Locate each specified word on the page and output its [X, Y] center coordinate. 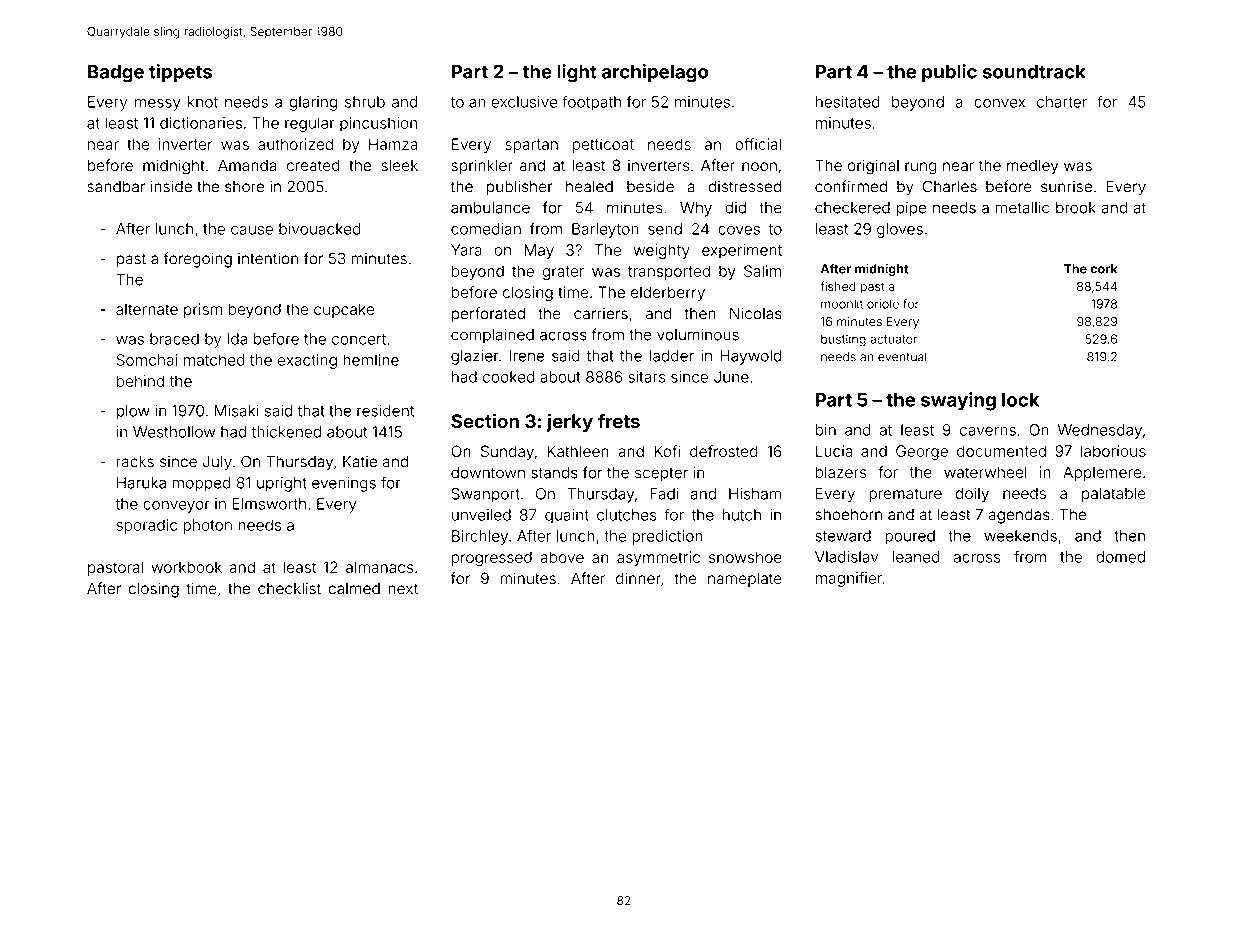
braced [174, 339]
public [949, 73]
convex [999, 103]
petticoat [603, 145]
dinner [638, 578]
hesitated [848, 102]
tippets [180, 73]
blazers [841, 472]
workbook [186, 567]
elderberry [668, 293]
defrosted [724, 451]
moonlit [842, 304]
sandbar [116, 187]
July [217, 463]
